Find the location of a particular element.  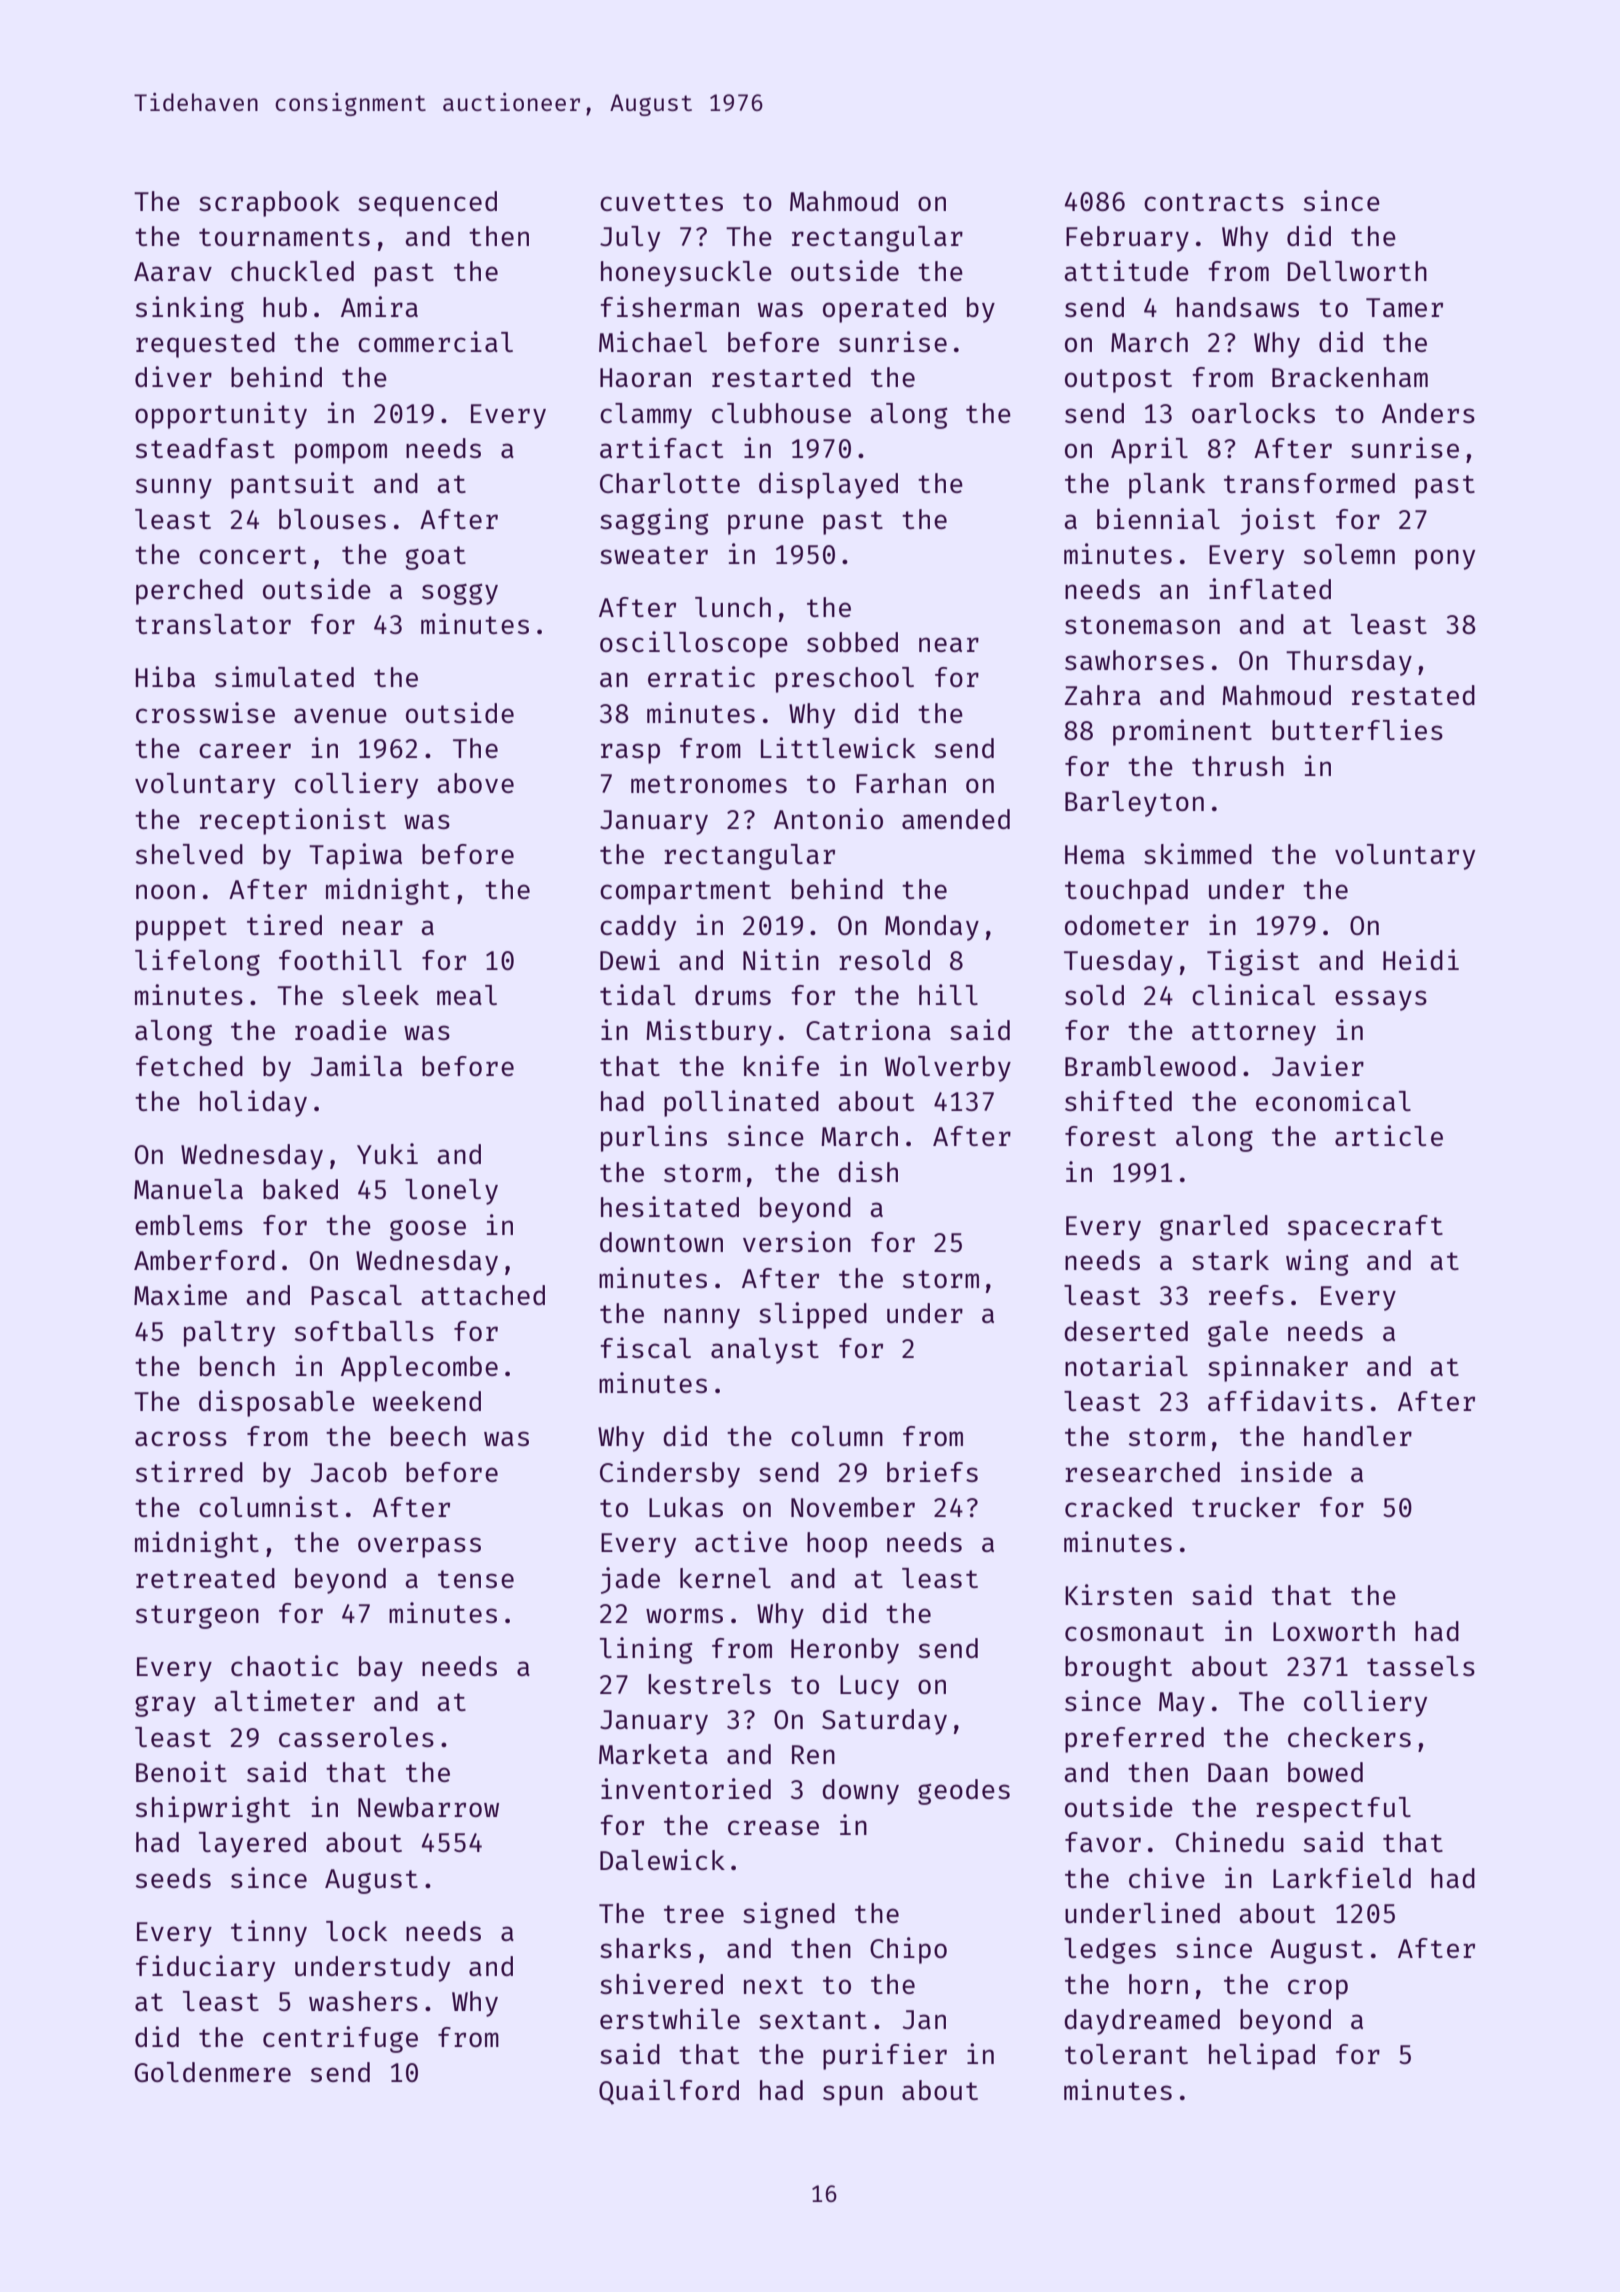

crosswise is located at coordinates (205, 712).
